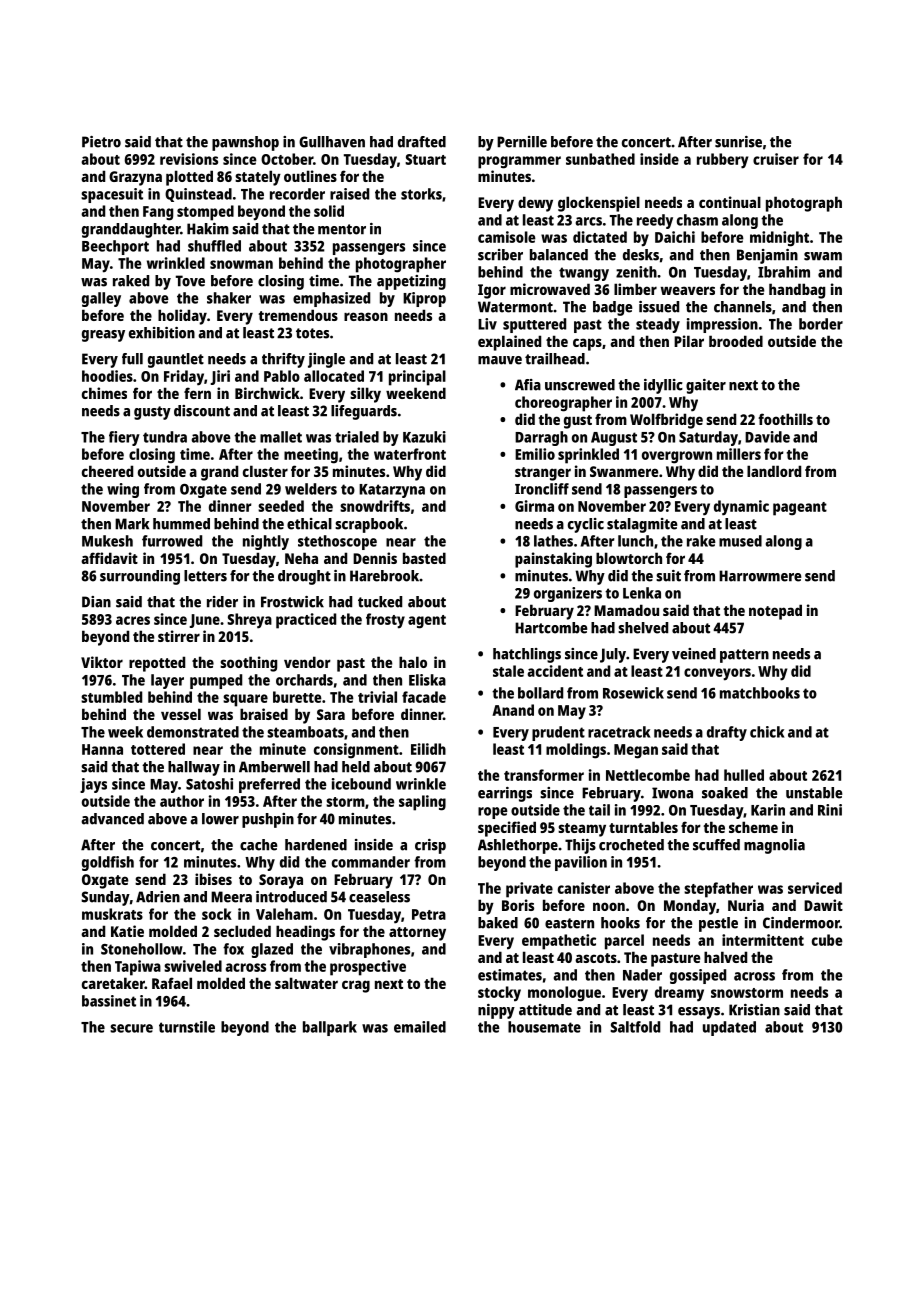  Describe the element at coordinates (417, 378) in the screenshot. I see `principal` at that location.
